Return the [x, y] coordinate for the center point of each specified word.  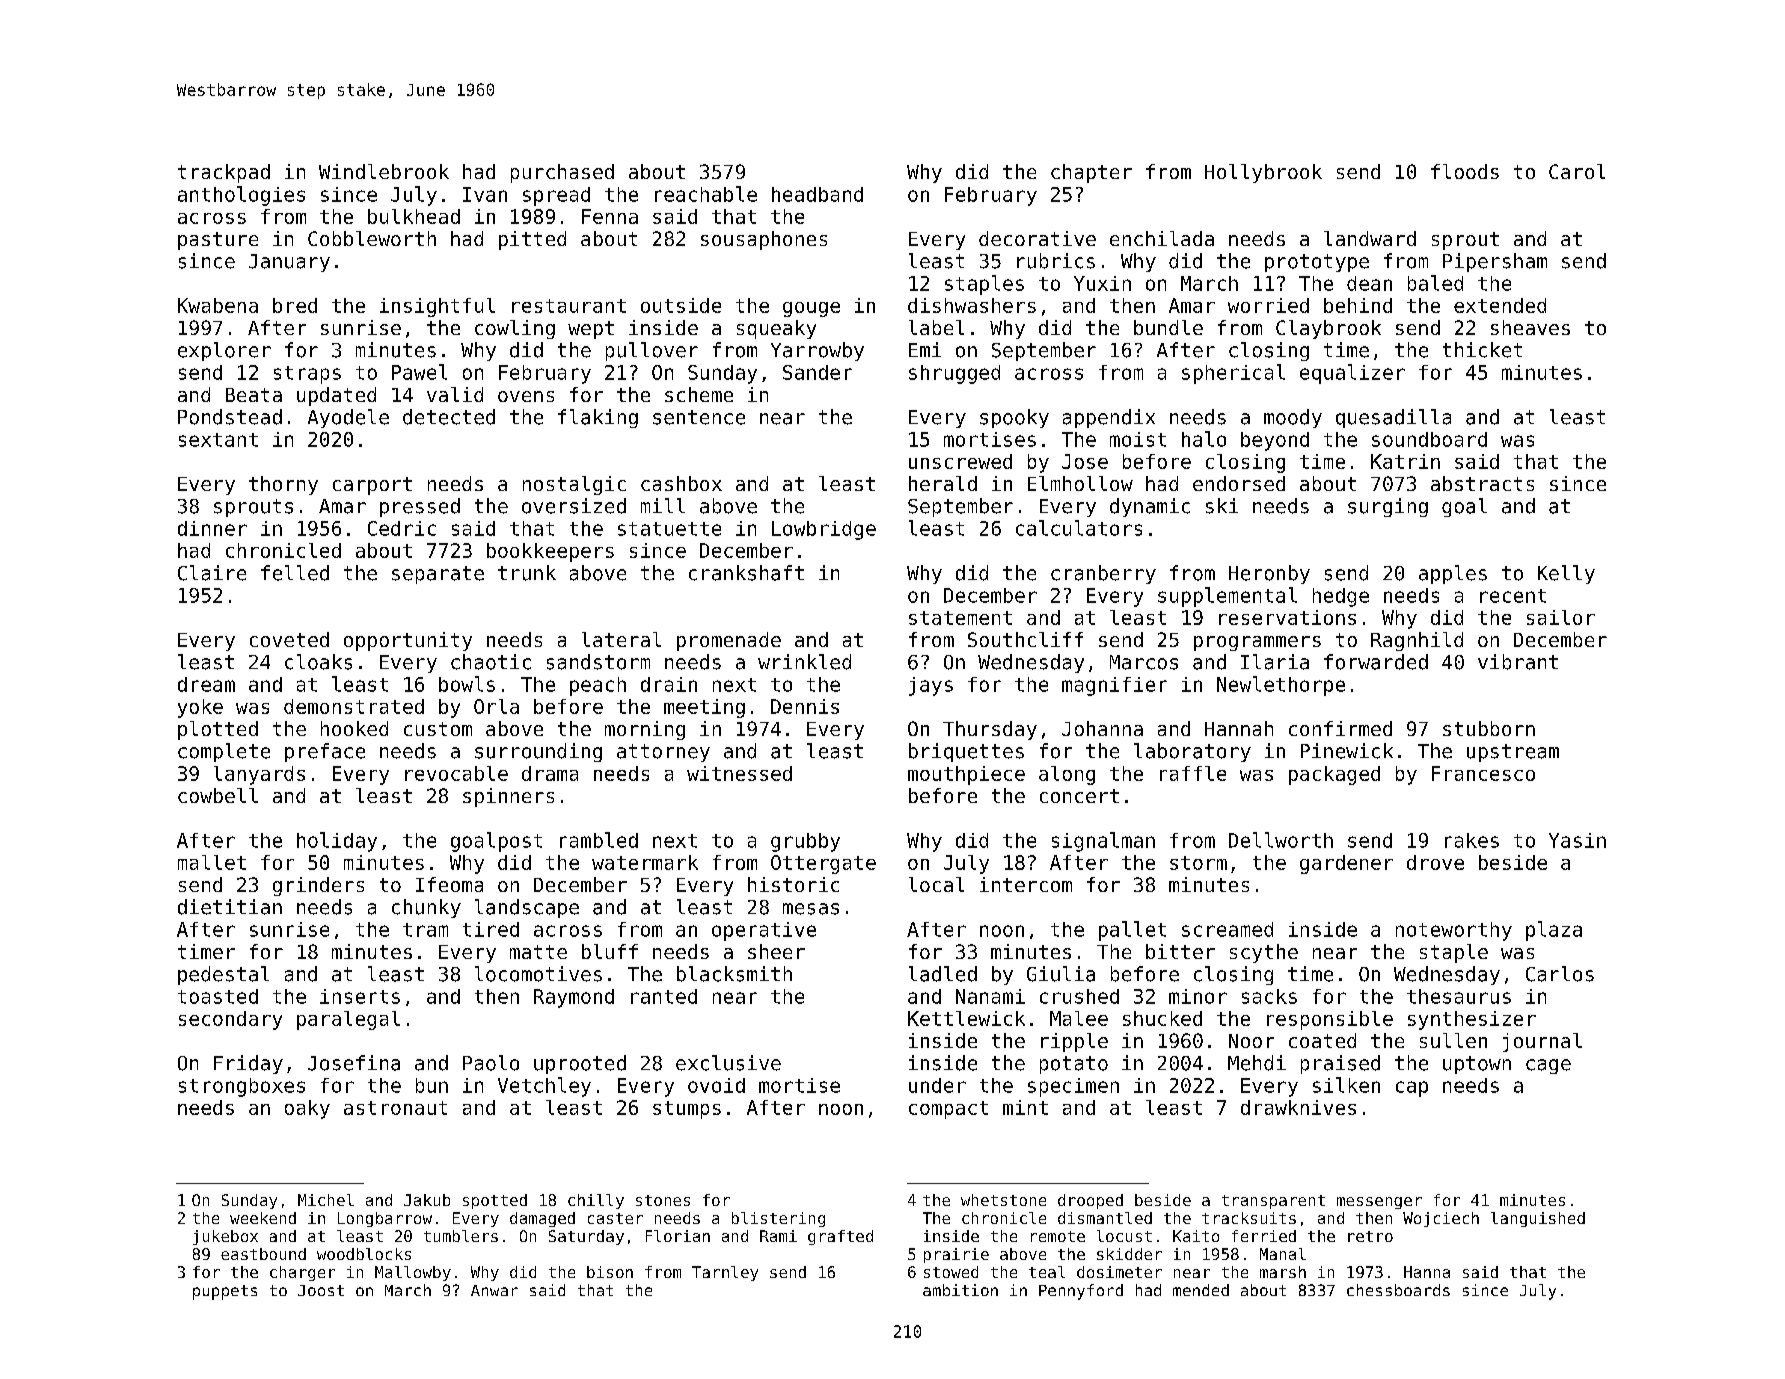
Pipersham [1495, 262]
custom [438, 729]
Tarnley [725, 1273]
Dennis [805, 706]
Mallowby [413, 1273]
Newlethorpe [1281, 686]
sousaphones [764, 240]
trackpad [224, 173]
